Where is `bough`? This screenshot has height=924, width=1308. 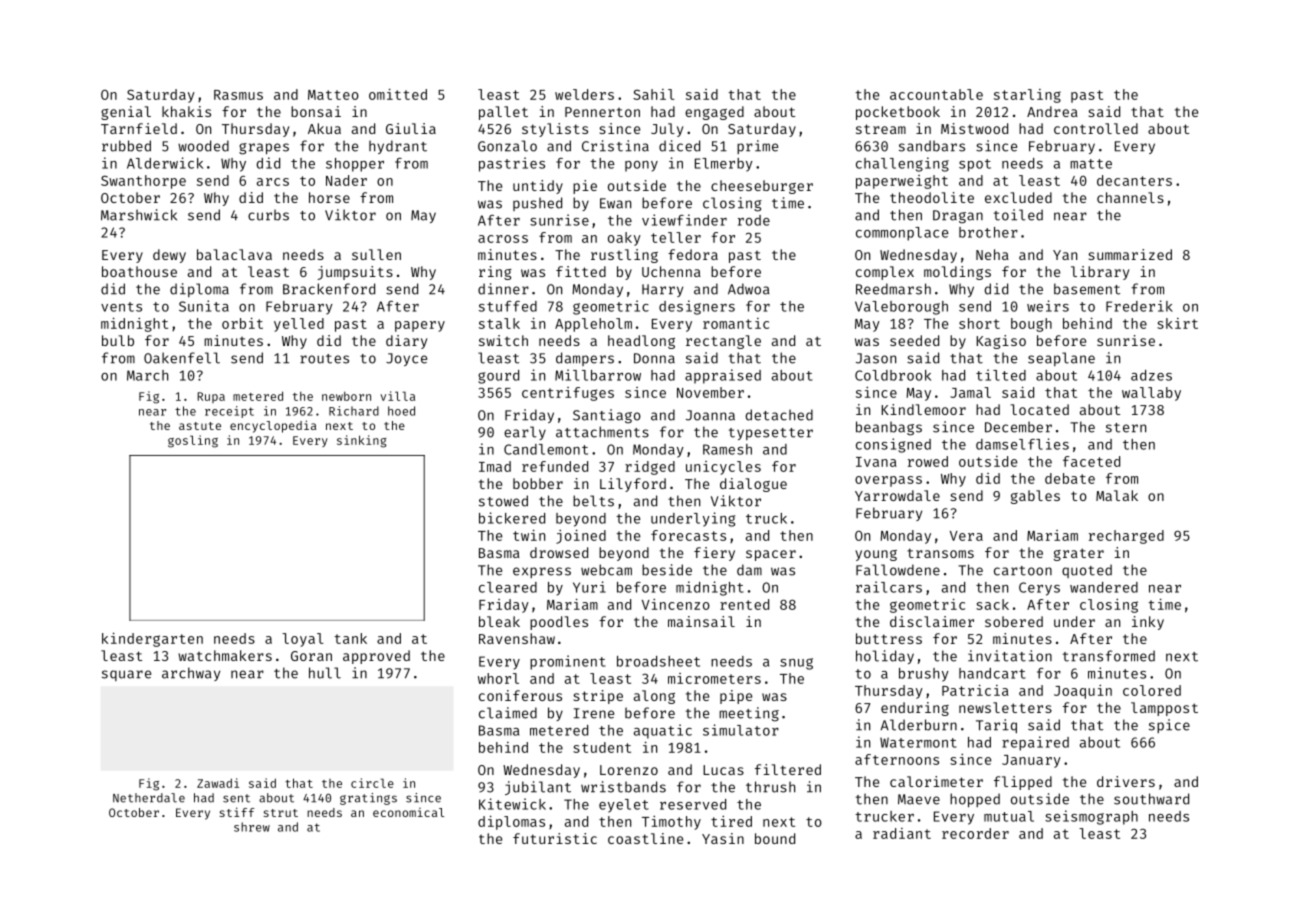
bough is located at coordinates (1031, 325).
